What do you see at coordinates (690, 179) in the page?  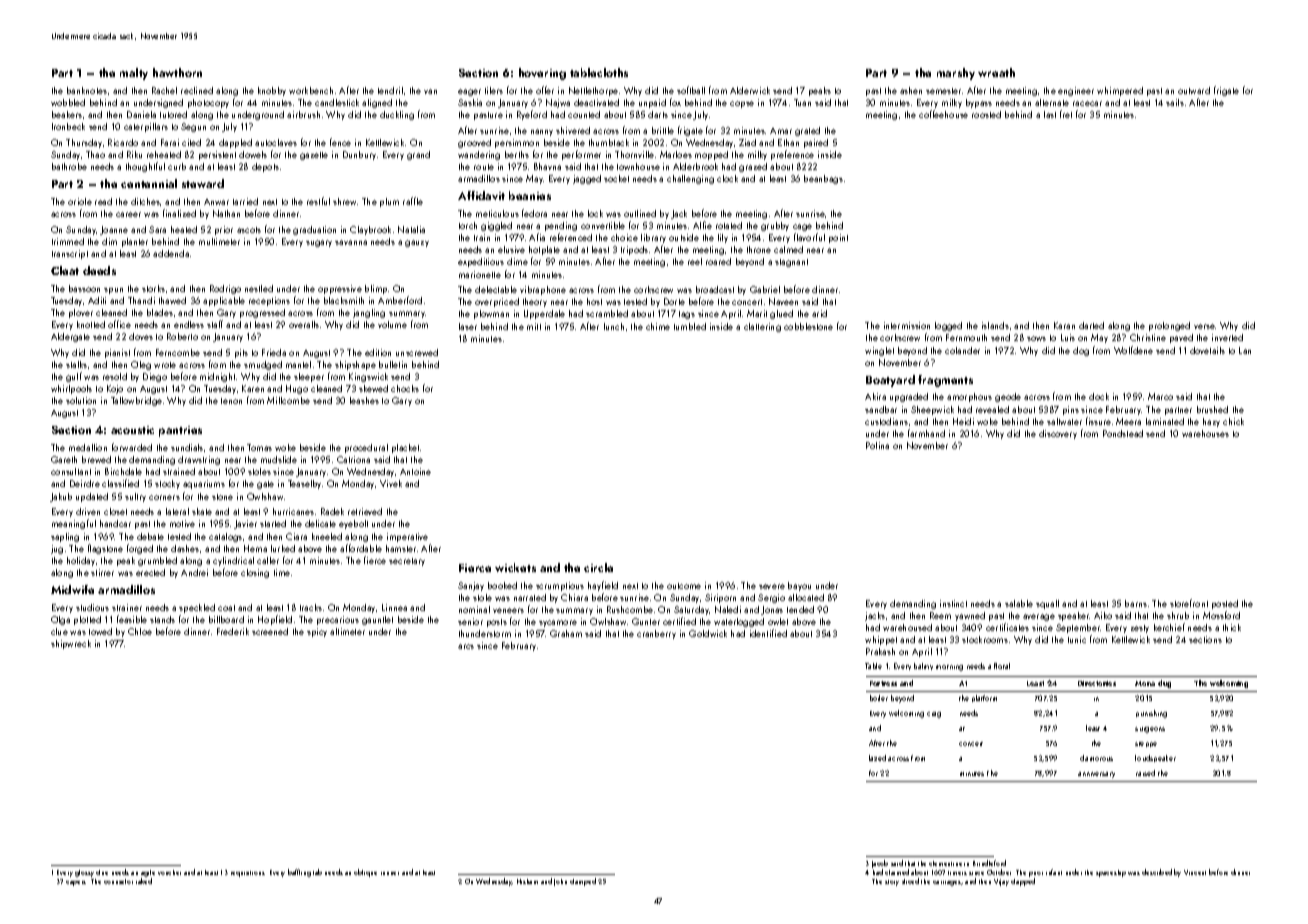 I see `challenging` at bounding box center [690, 179].
